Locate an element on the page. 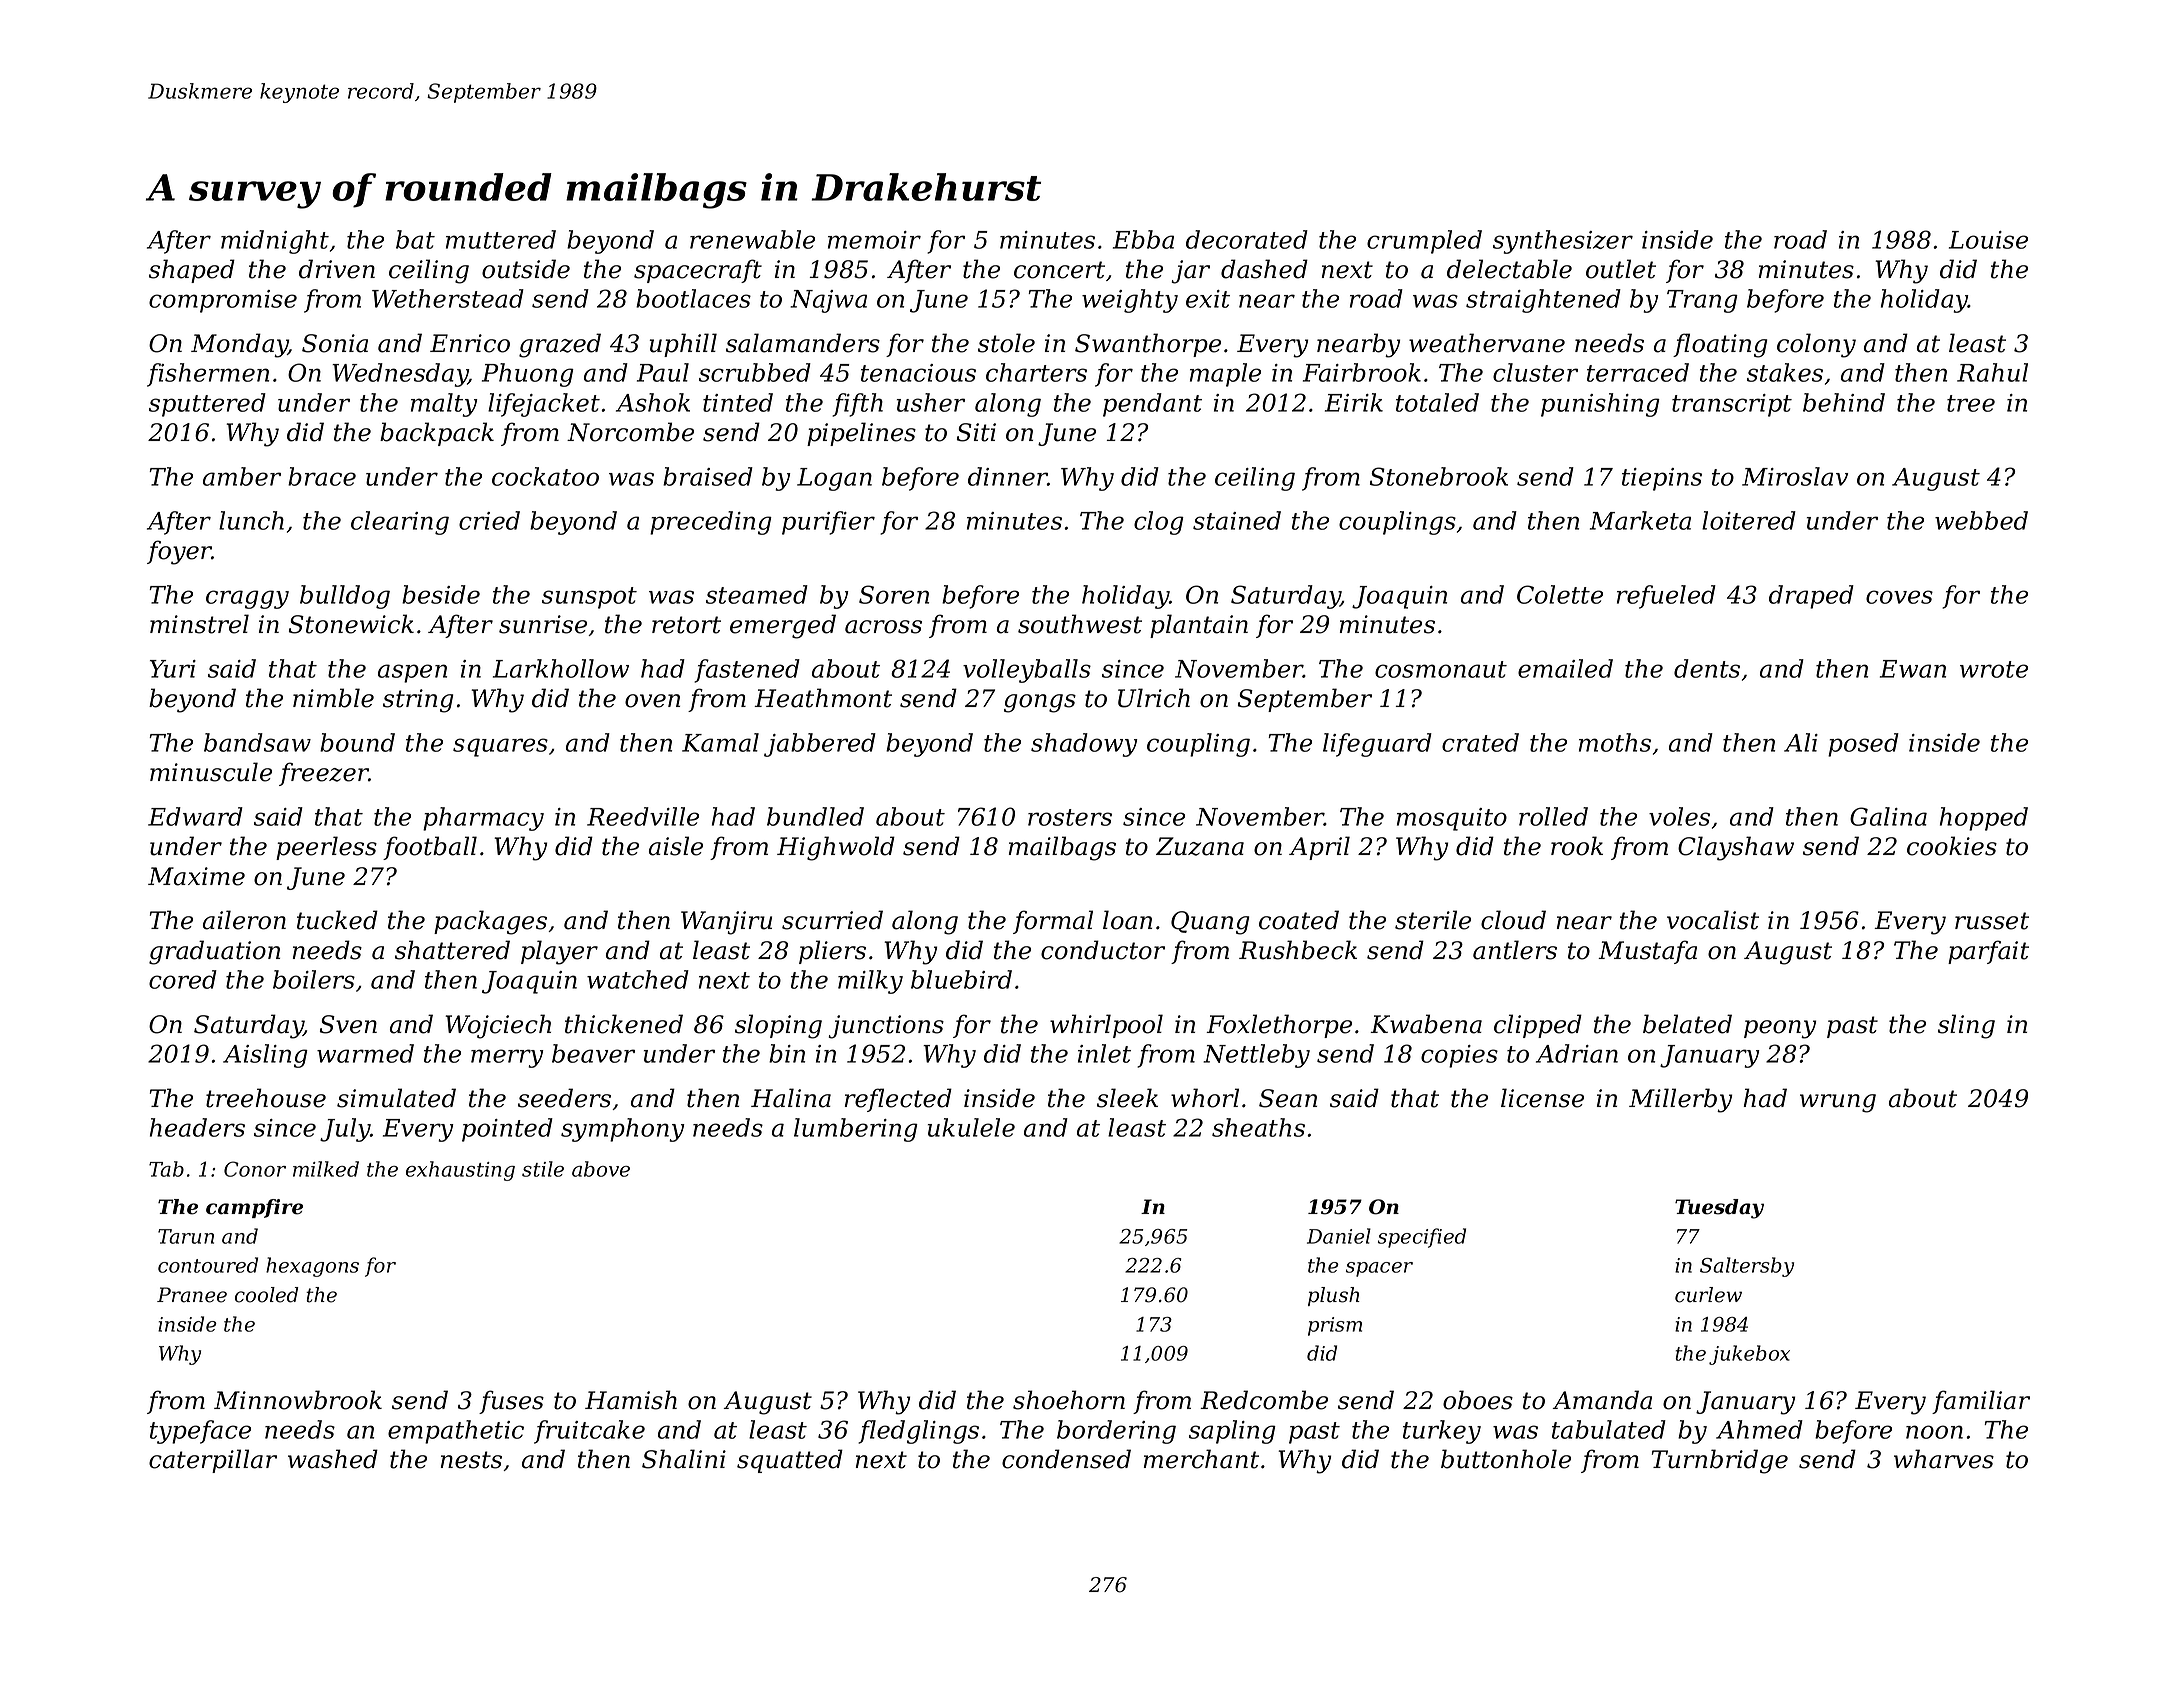 The width and height of the document is (2178, 1683). cooled is located at coordinates (266, 1295).
